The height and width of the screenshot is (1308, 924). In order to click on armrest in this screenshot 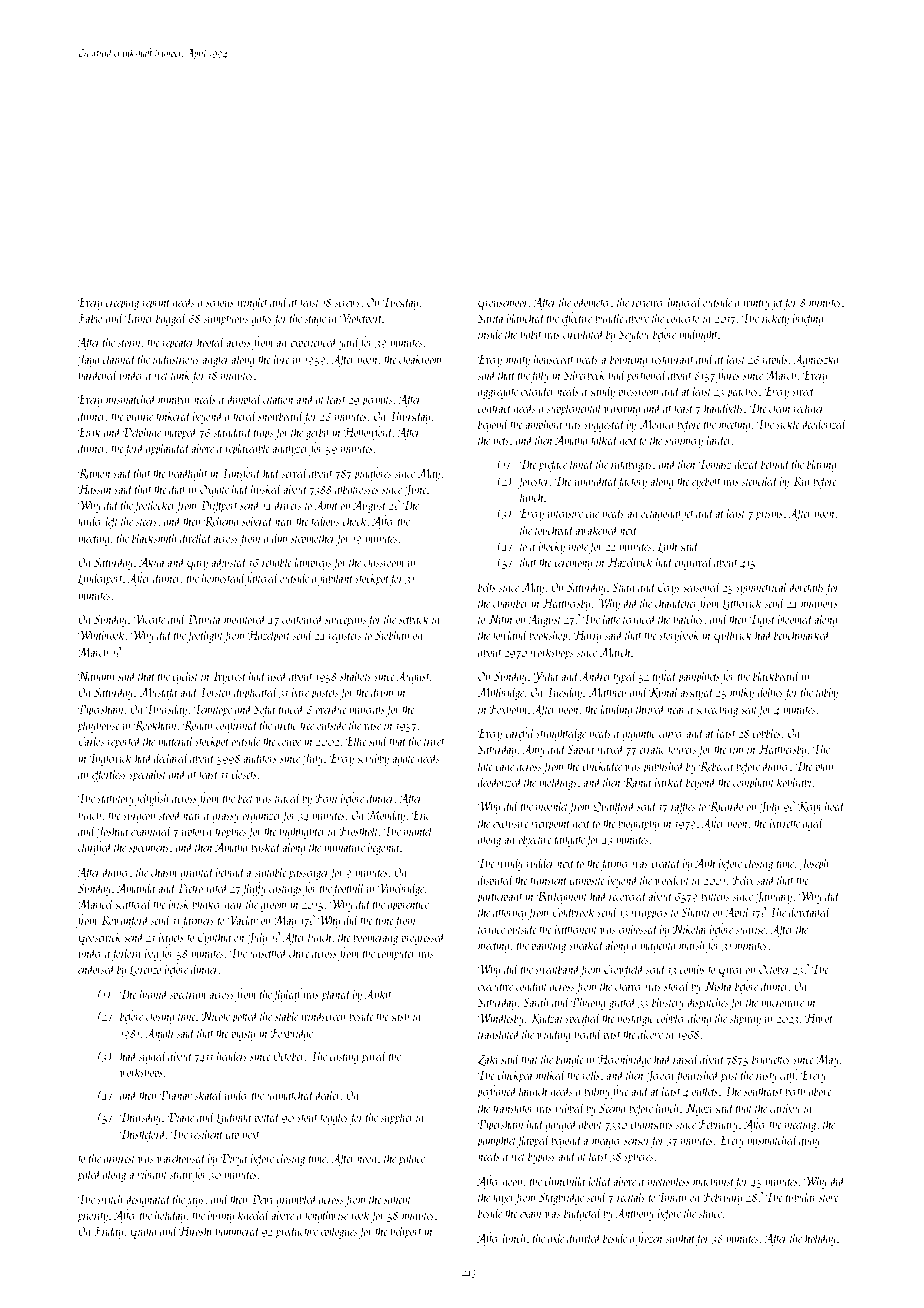, I will do `click(119, 1159)`.
